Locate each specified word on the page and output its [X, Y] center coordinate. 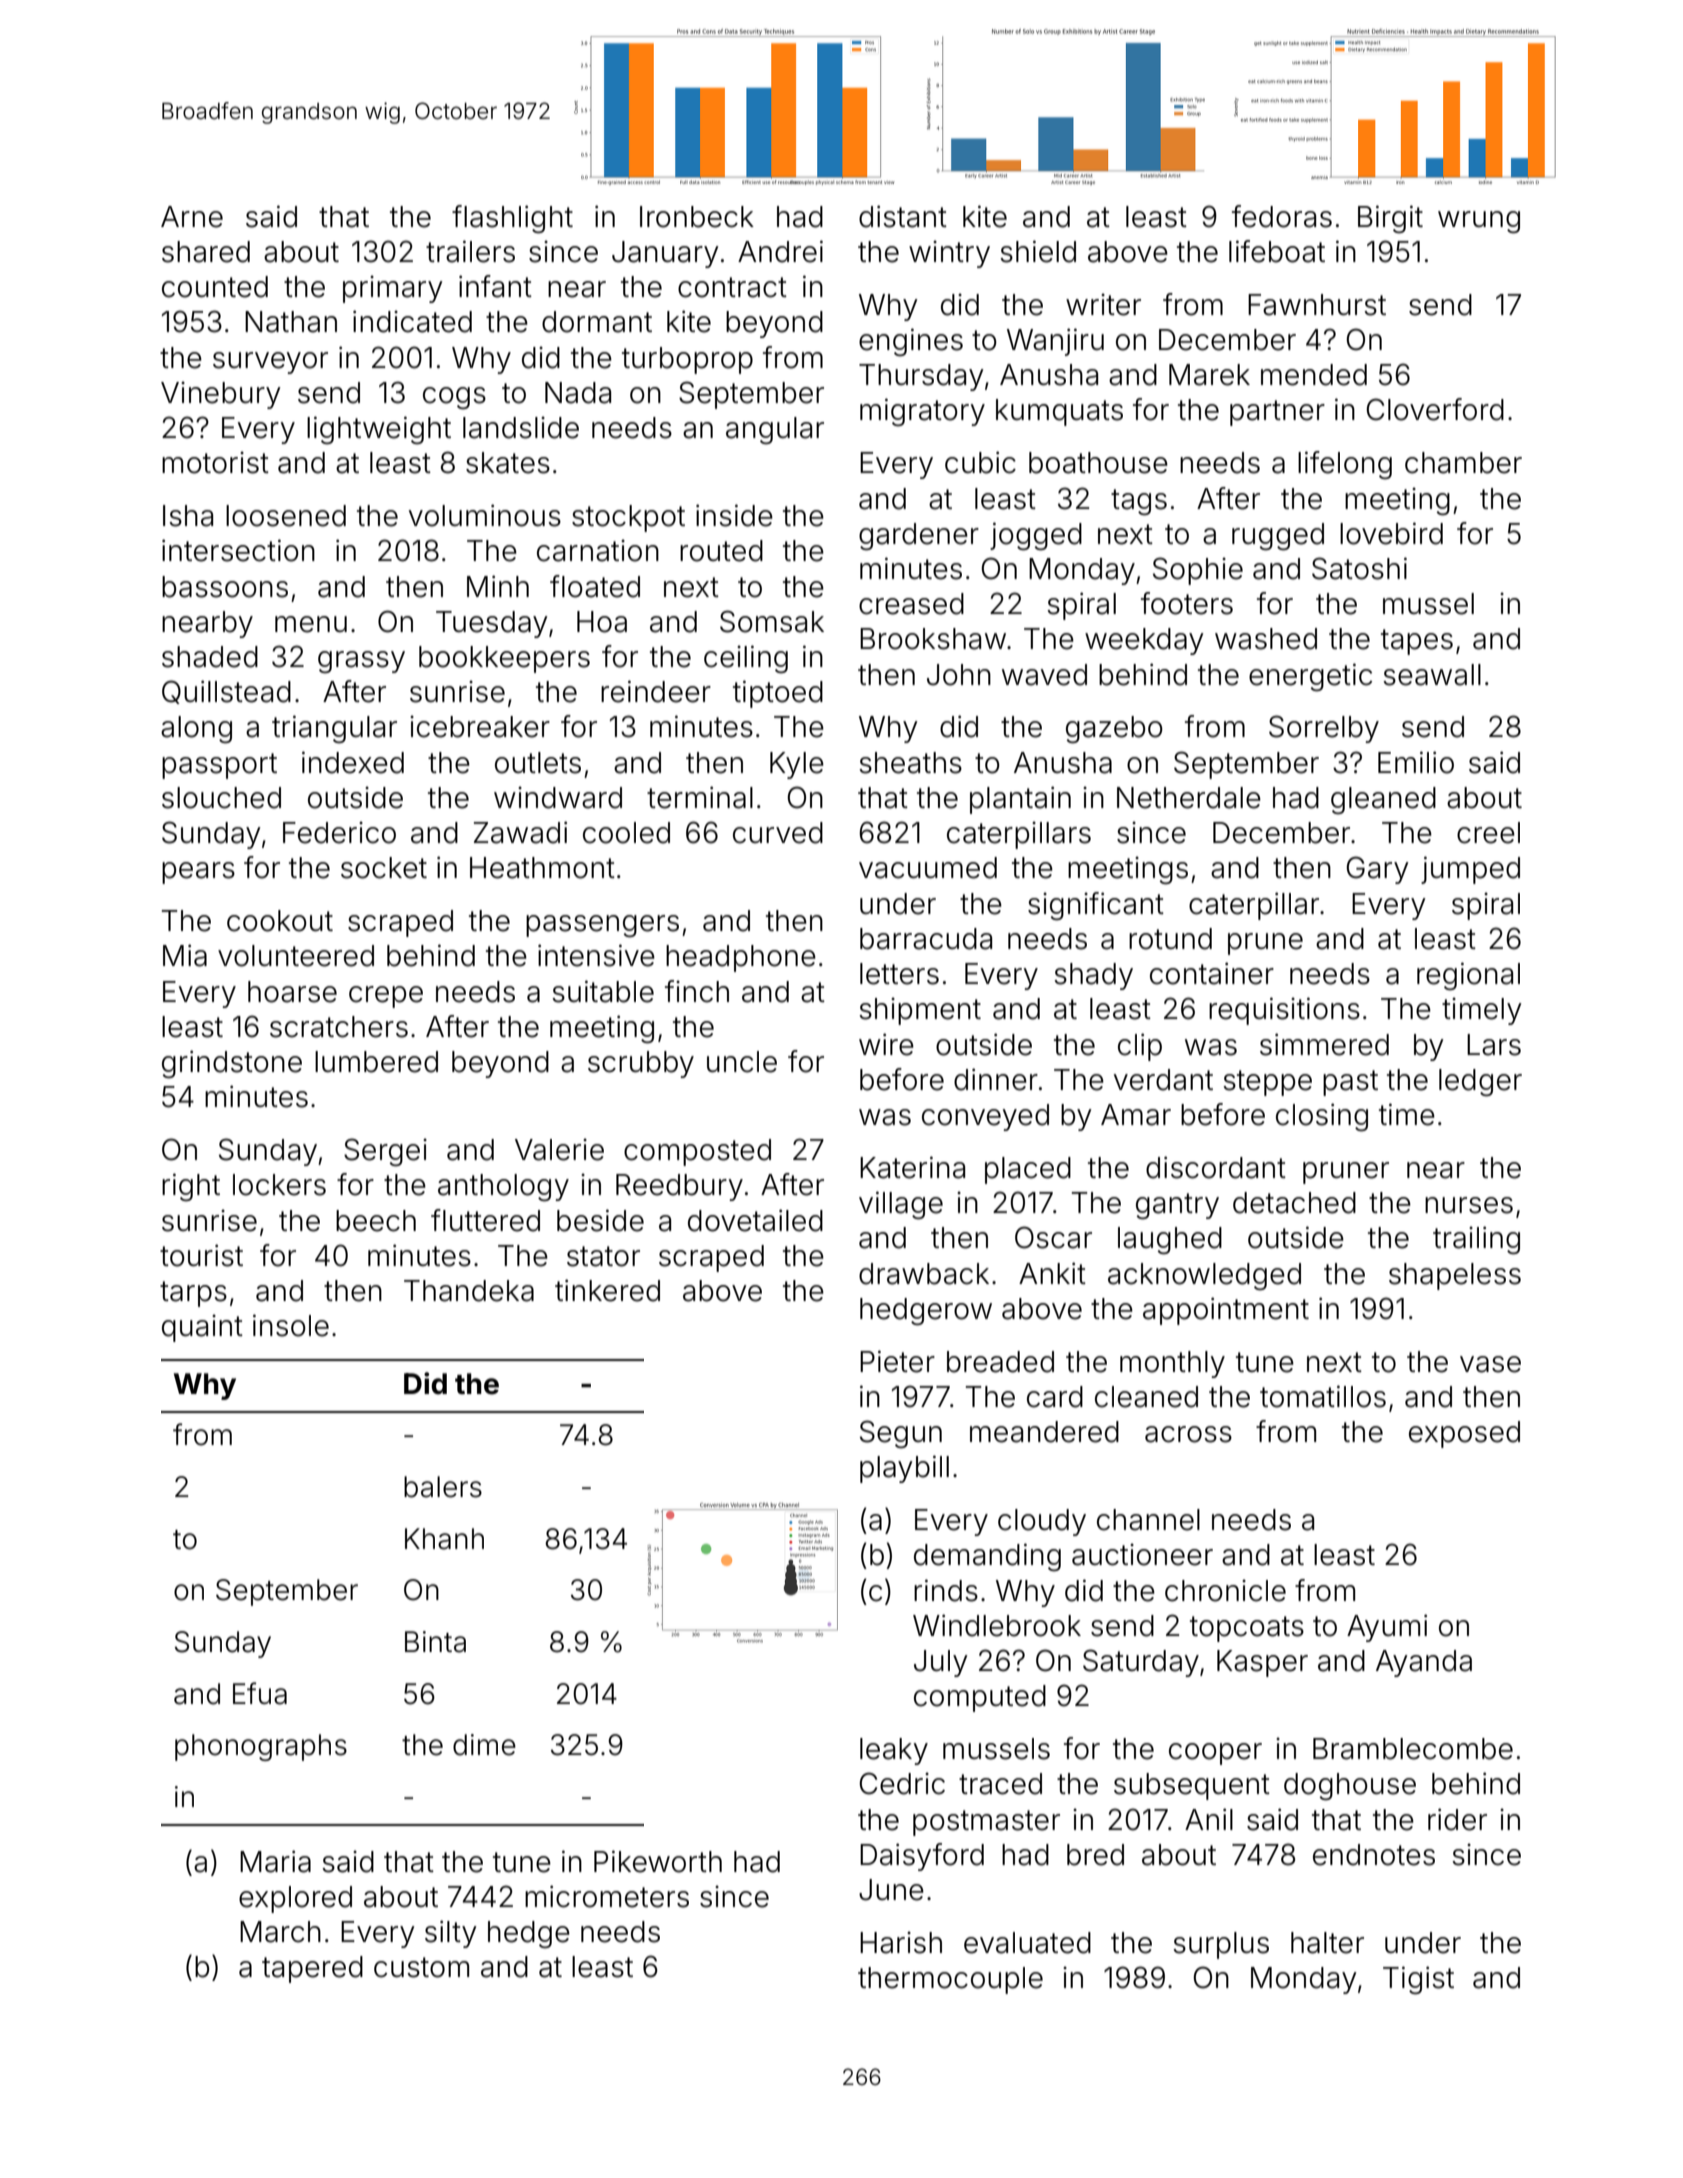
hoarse [292, 992]
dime [484, 1745]
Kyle [797, 765]
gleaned [1383, 800]
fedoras [1282, 216]
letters [899, 974]
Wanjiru [1055, 342]
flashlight [512, 219]
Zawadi [520, 832]
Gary [1378, 870]
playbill [904, 1469]
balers [443, 1487]
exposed [1464, 1434]
